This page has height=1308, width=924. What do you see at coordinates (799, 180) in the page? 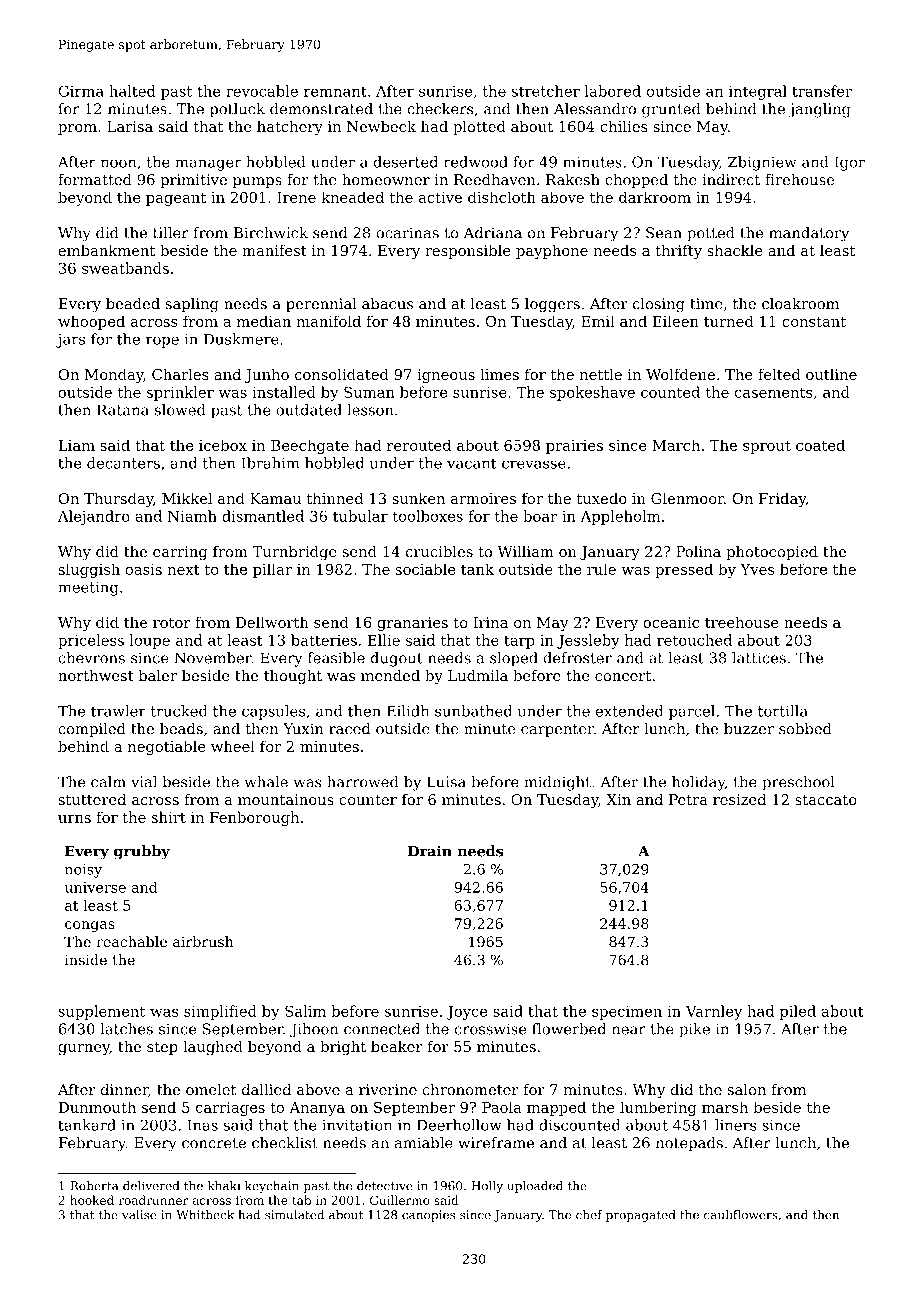
I see `firehouse` at bounding box center [799, 180].
